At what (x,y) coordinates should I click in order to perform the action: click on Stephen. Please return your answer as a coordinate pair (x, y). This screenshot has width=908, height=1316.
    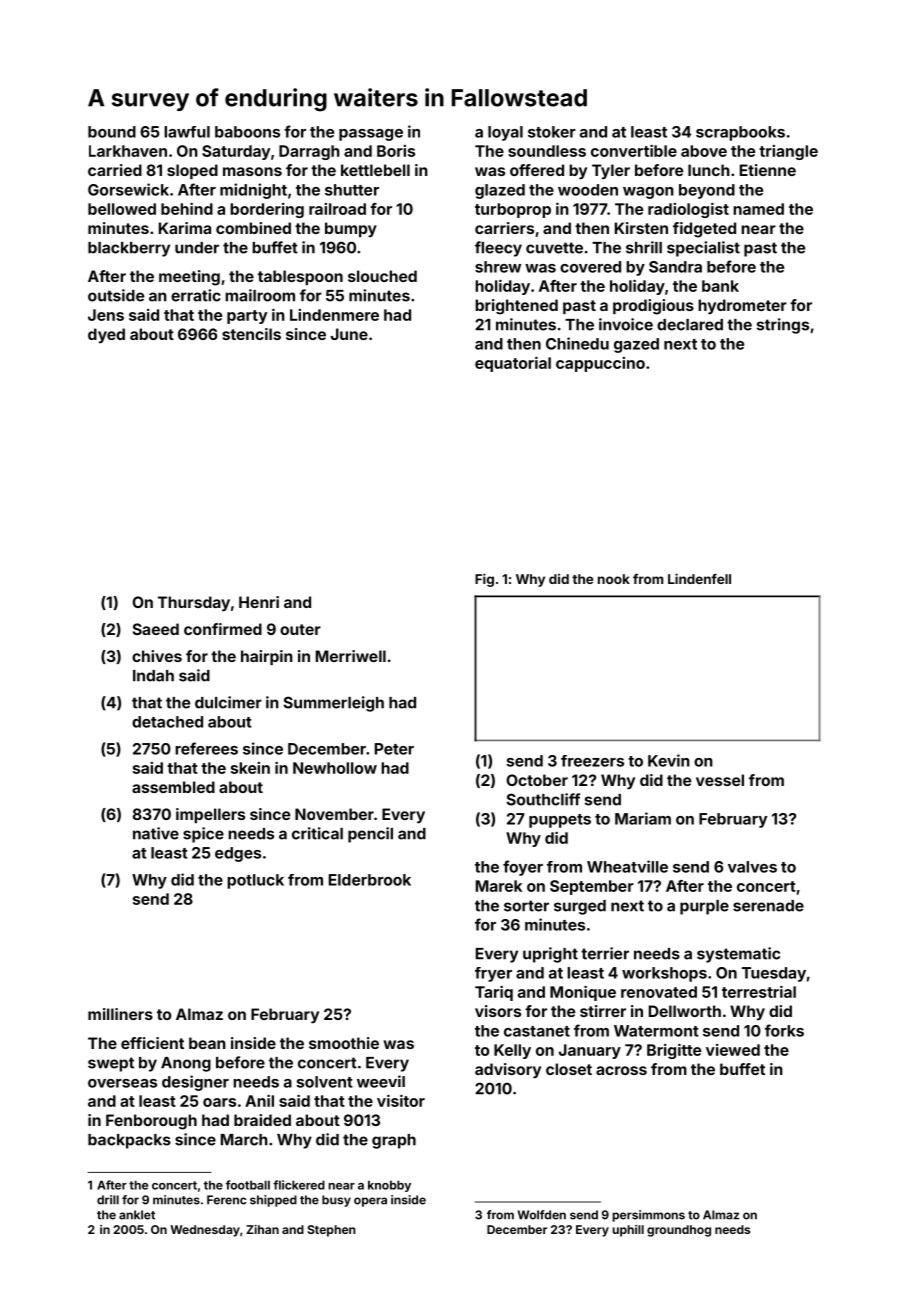
    Looking at the image, I should click on (331, 1231).
